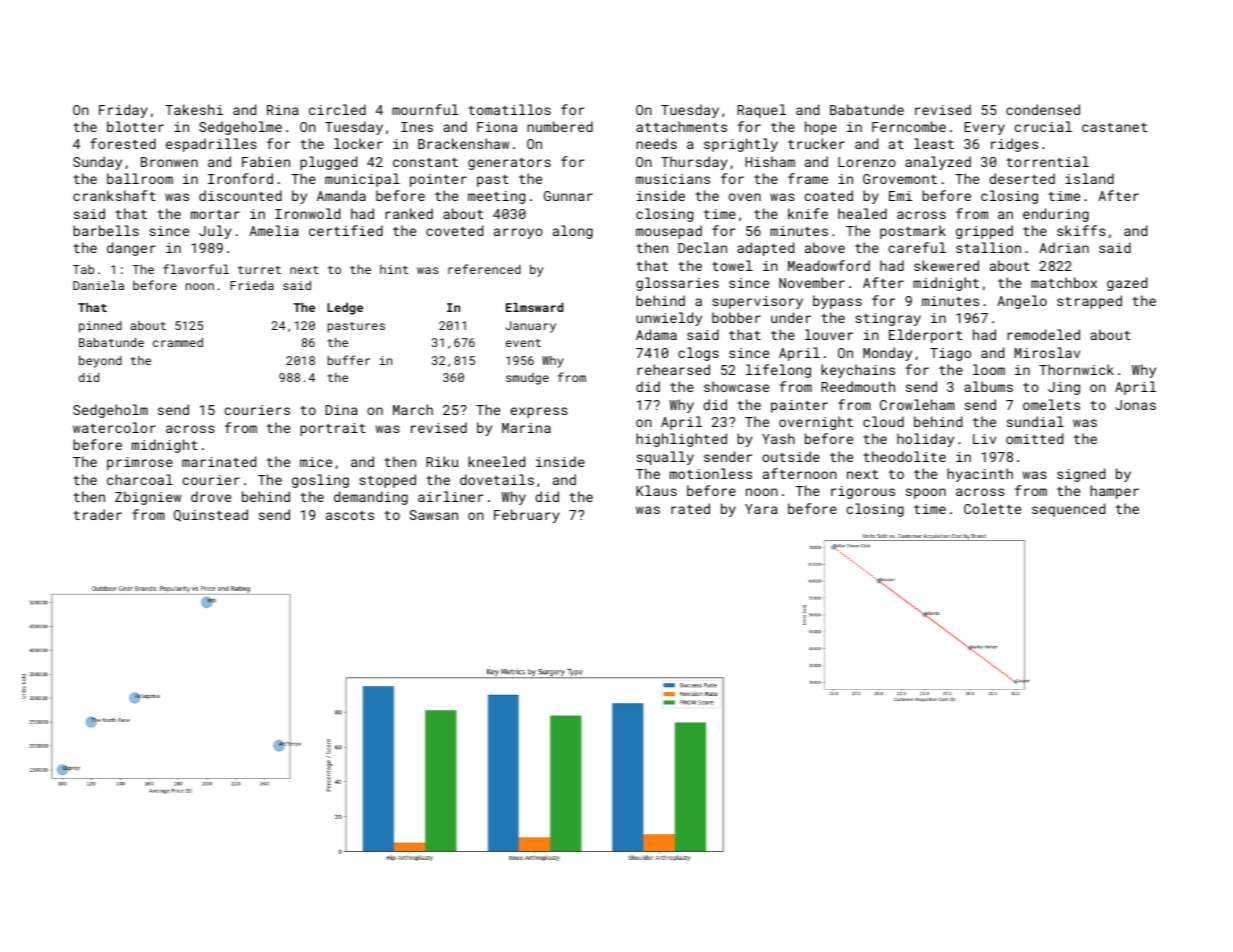  I want to click on under, so click(791, 317).
